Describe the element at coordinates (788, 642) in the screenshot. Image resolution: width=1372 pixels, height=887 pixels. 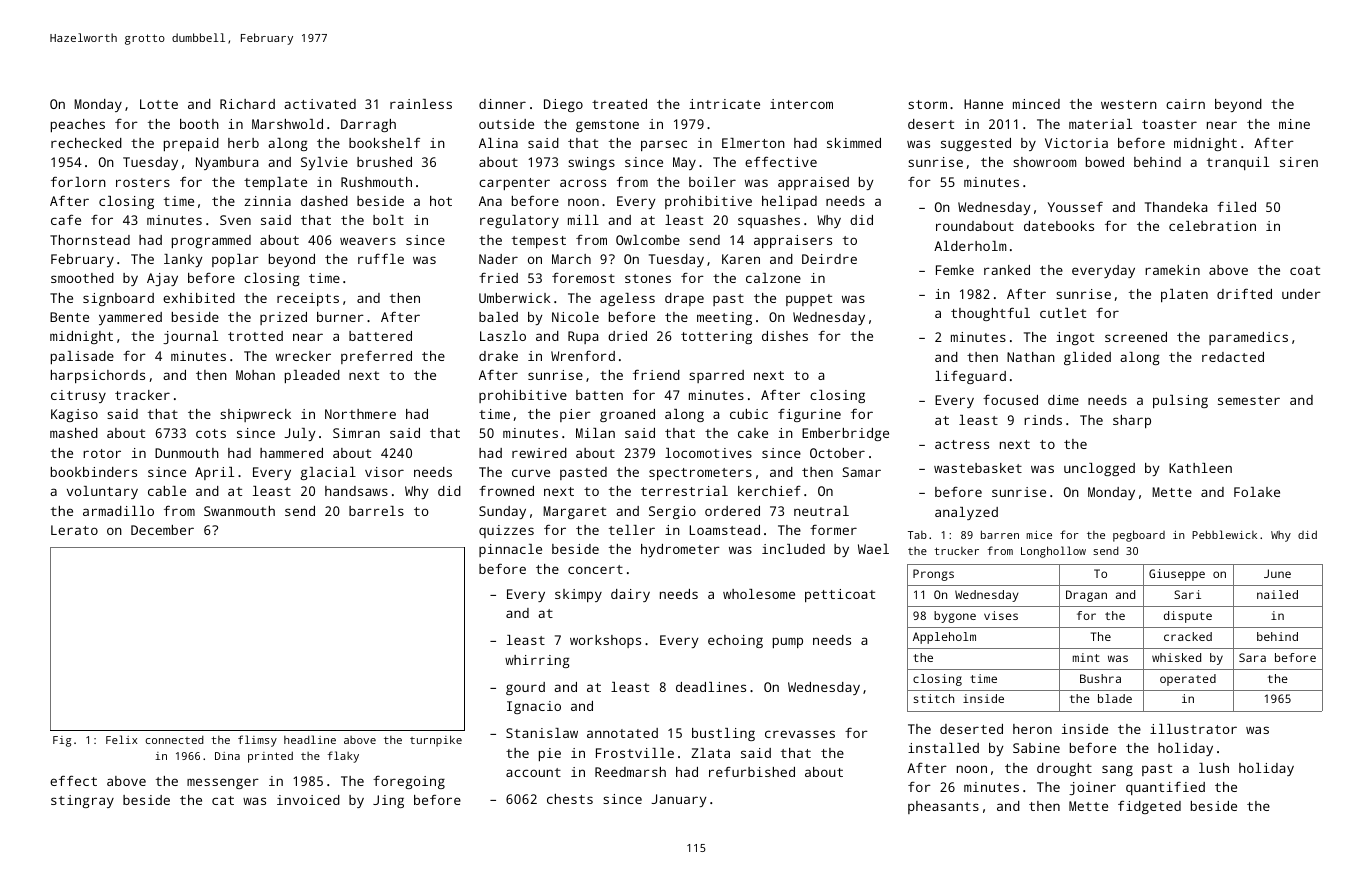
I see `pump` at that location.
